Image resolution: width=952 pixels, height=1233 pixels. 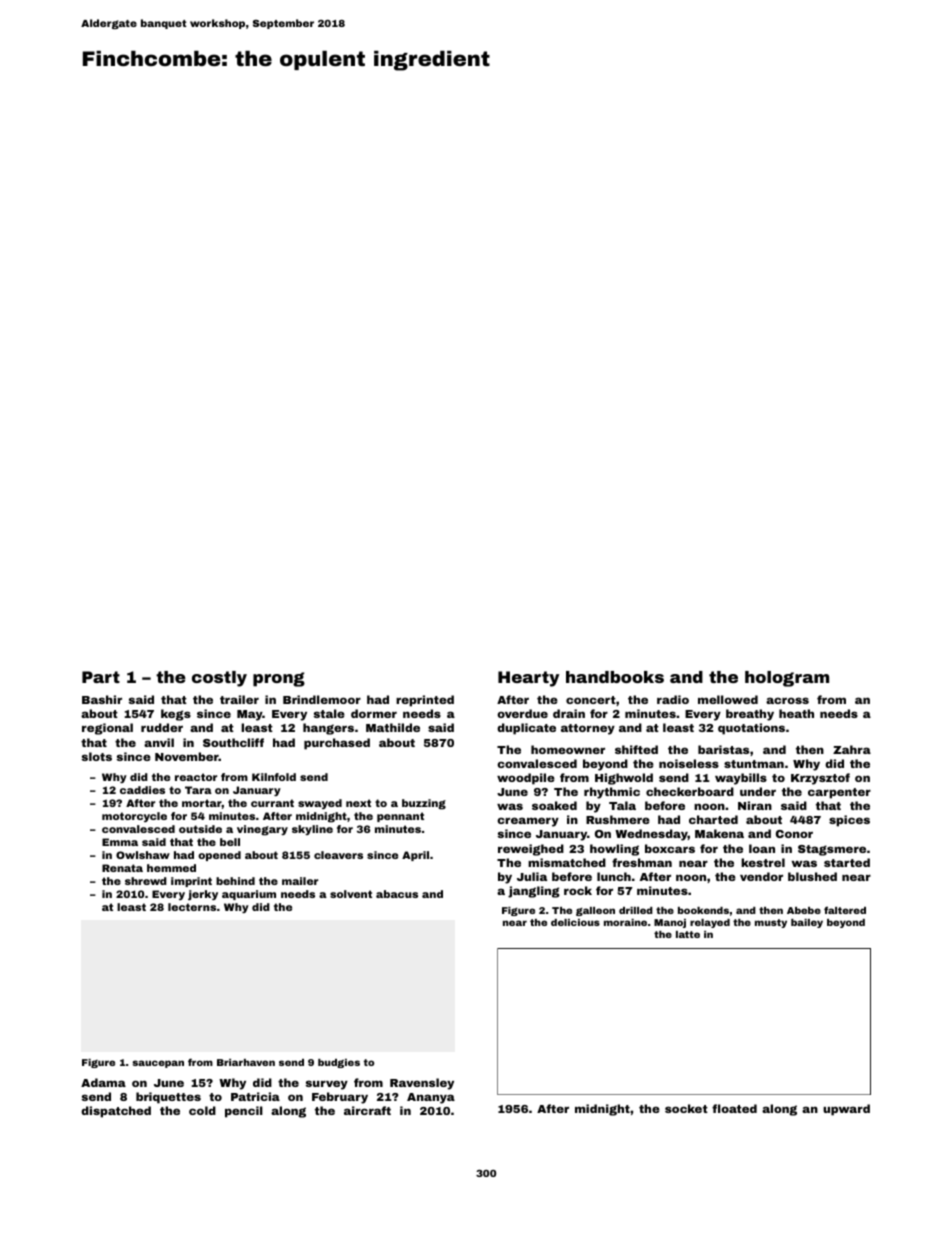 What do you see at coordinates (758, 791) in the screenshot?
I see `under` at bounding box center [758, 791].
